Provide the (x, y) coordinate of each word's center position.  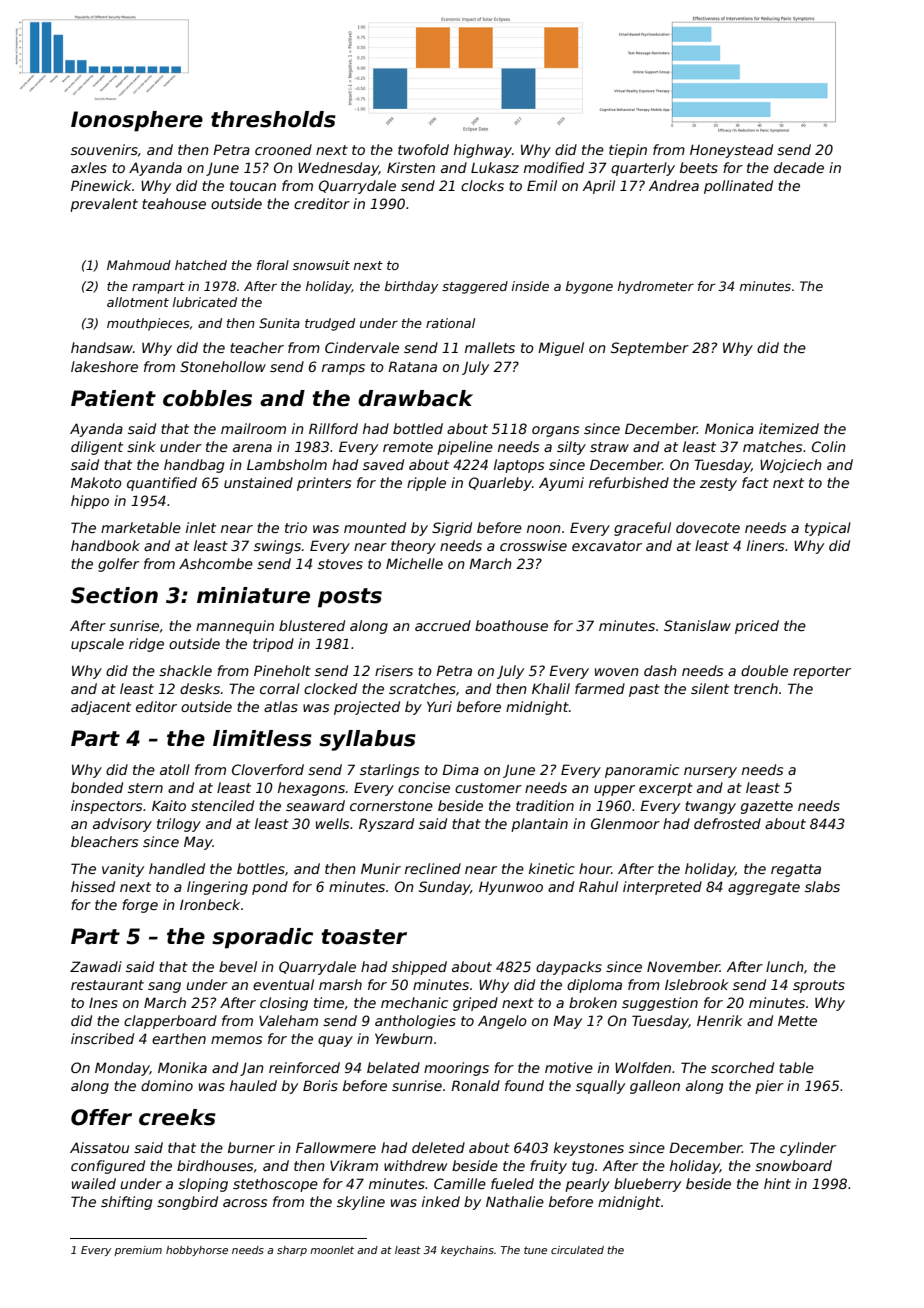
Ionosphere (137, 121)
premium (138, 1251)
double (764, 670)
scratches (422, 688)
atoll (175, 769)
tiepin (628, 151)
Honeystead (731, 151)
